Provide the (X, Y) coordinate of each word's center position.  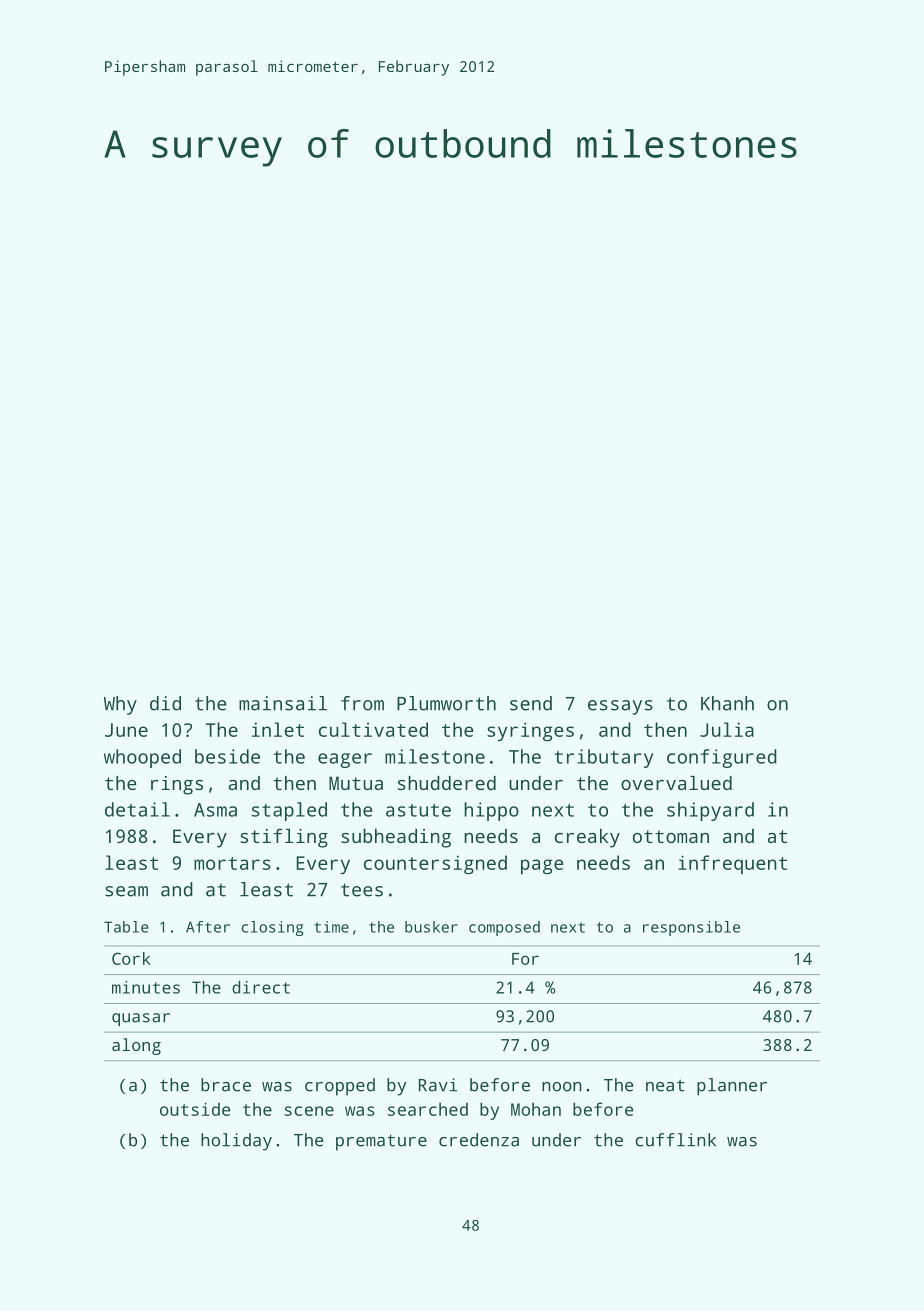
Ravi (438, 1085)
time (331, 927)
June (126, 730)
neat (665, 1085)
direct (261, 987)
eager (345, 760)
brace (226, 1085)
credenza (479, 1140)
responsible (691, 928)
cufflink (675, 1140)
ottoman (671, 836)
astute (418, 810)
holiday (236, 1142)
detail (137, 809)
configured (722, 758)
